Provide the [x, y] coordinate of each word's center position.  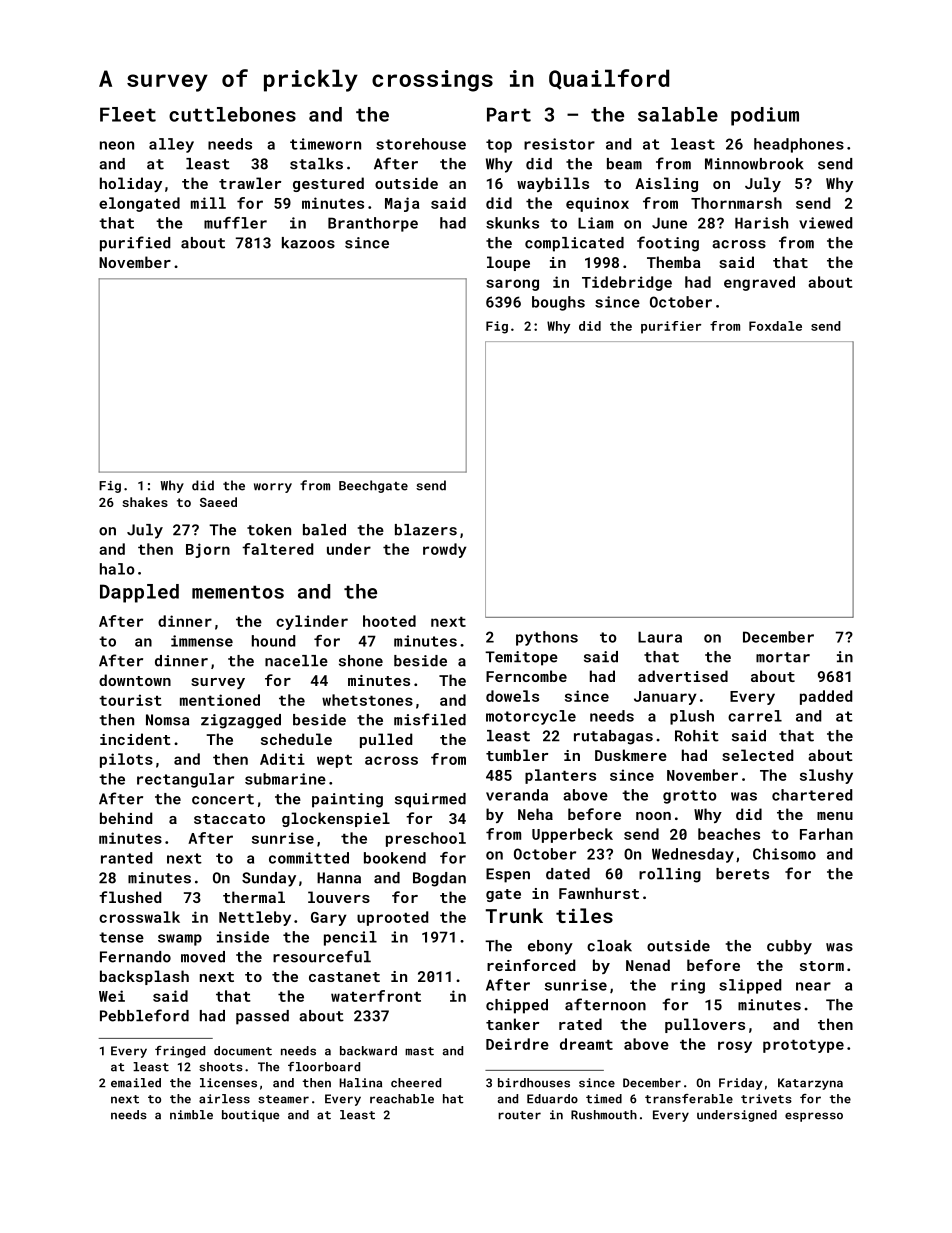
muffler [235, 223]
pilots [126, 760]
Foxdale [775, 326]
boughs [558, 303]
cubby [789, 947]
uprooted [392, 918]
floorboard [324, 1067]
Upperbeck [572, 835]
